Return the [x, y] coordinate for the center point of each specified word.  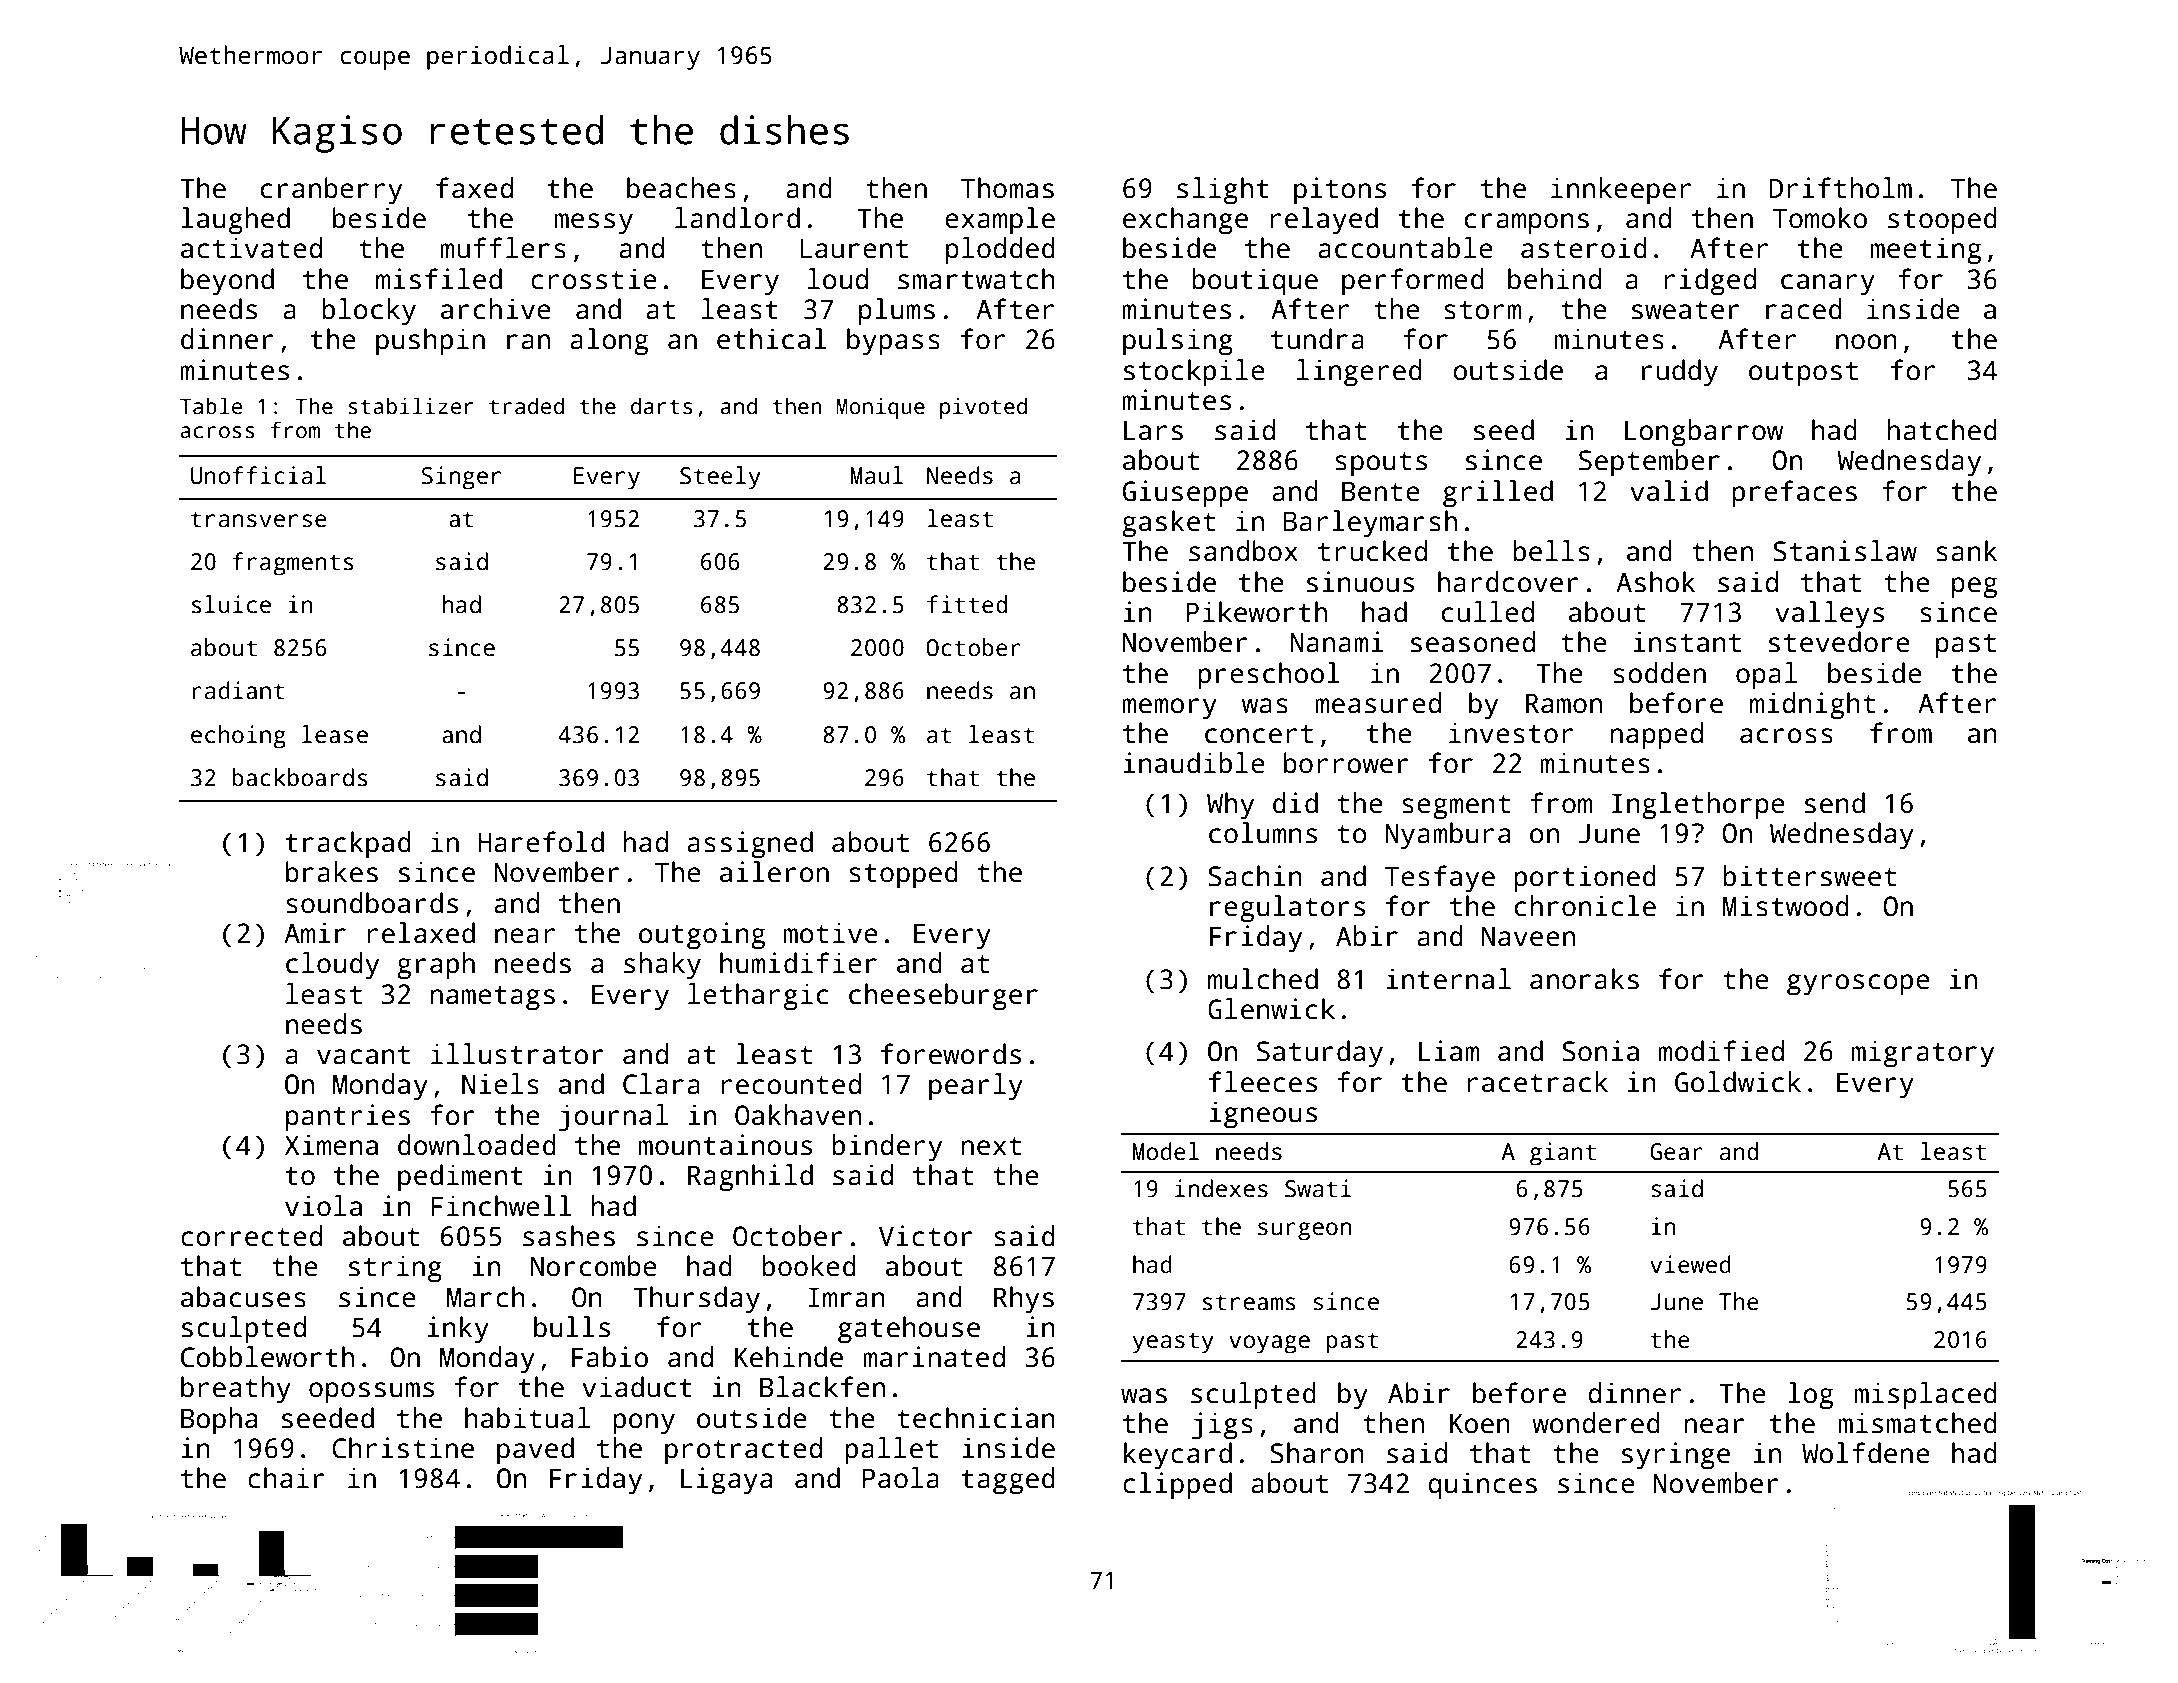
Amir [315, 932]
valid [1669, 491]
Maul [877, 475]
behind [1554, 279]
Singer [461, 478]
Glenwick [1271, 1009]
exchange [1185, 221]
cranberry [331, 191]
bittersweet [1809, 876]
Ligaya [726, 1481]
